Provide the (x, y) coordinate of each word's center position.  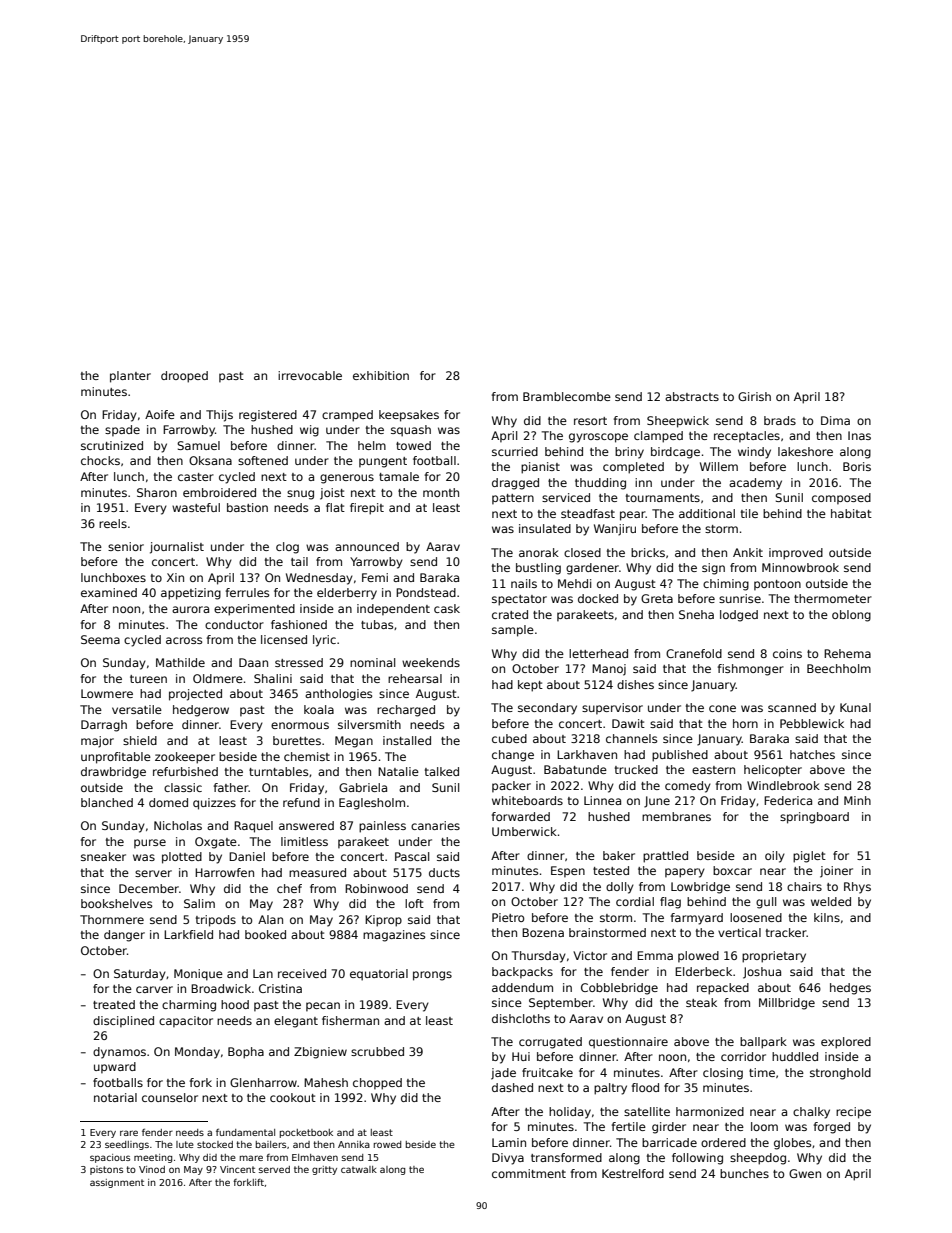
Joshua (762, 973)
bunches (744, 1173)
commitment (529, 1173)
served (274, 1169)
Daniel (247, 856)
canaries (435, 825)
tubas (377, 624)
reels (113, 523)
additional (707, 513)
